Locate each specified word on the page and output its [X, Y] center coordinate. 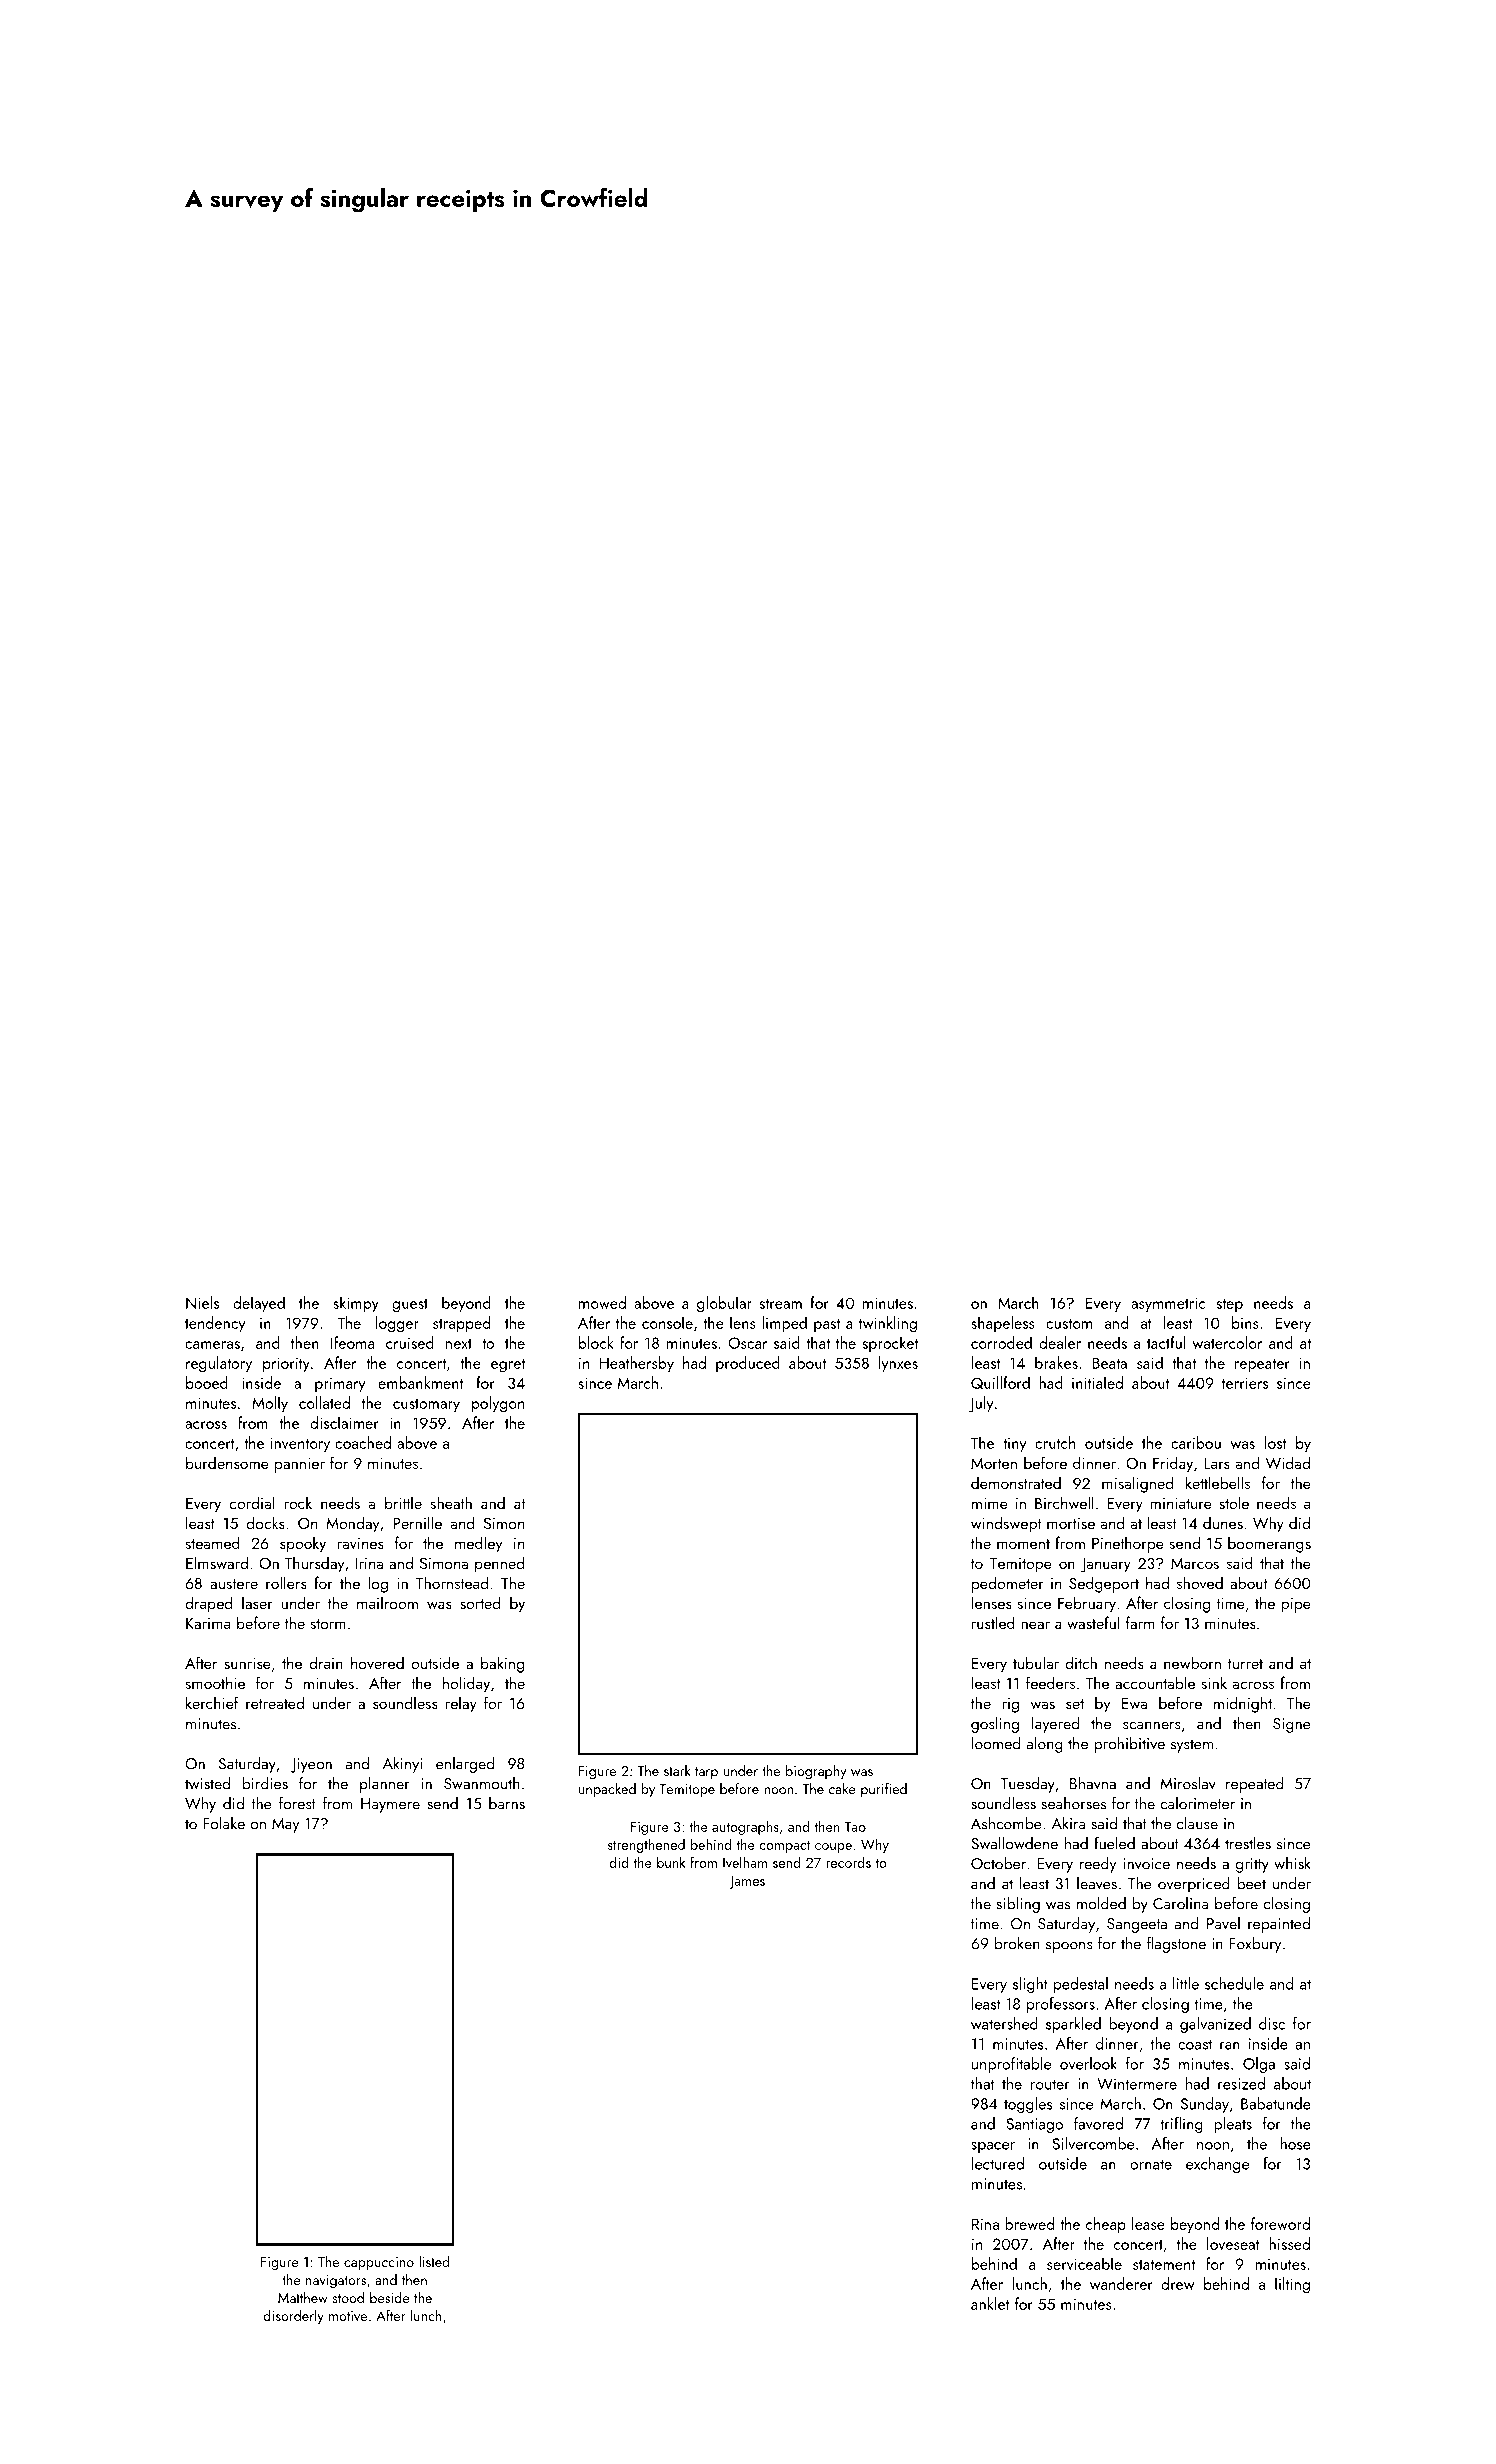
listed [434, 2261]
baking [502, 1664]
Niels [202, 1302]
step [1230, 1305]
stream [781, 1304]
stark [677, 1770]
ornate [1151, 2164]
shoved [1200, 1582]
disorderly [294, 2317]
